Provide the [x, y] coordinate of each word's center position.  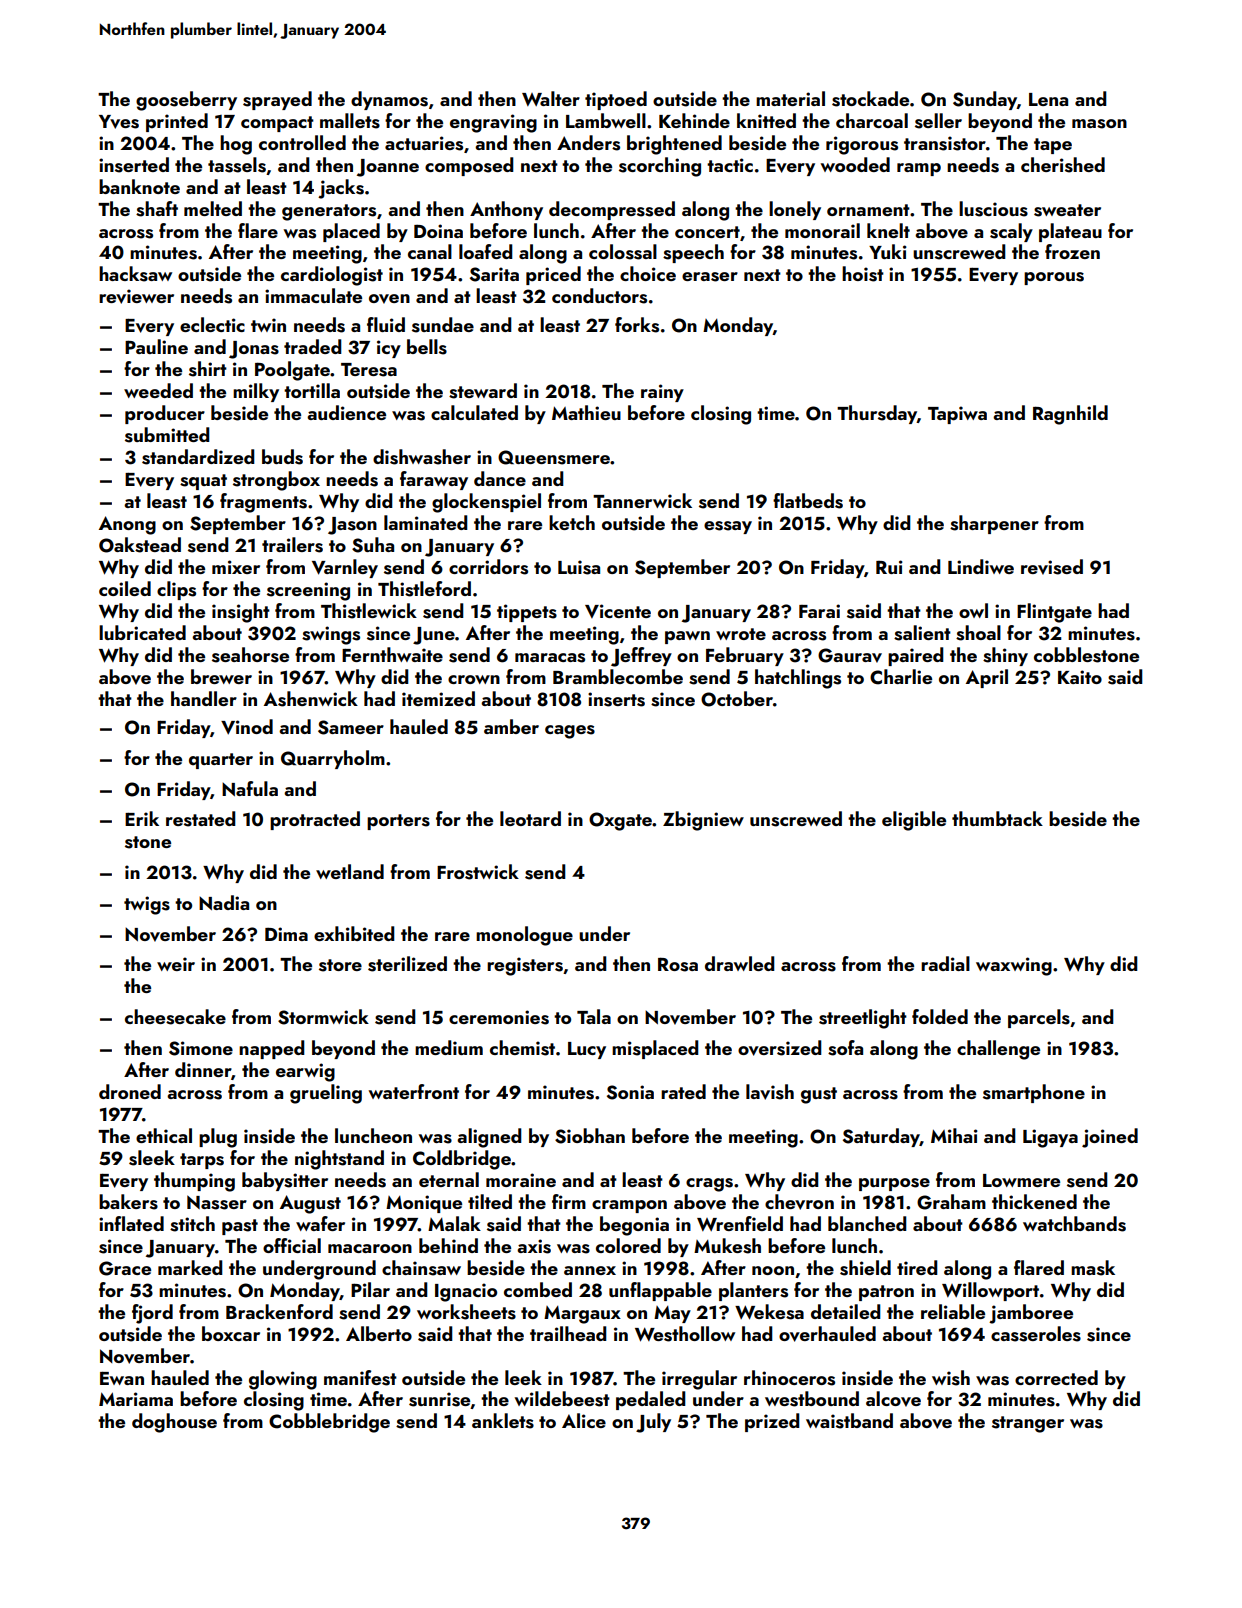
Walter [551, 98]
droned [130, 1091]
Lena [1048, 99]
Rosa [678, 964]
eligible [914, 821]
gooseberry [186, 101]
